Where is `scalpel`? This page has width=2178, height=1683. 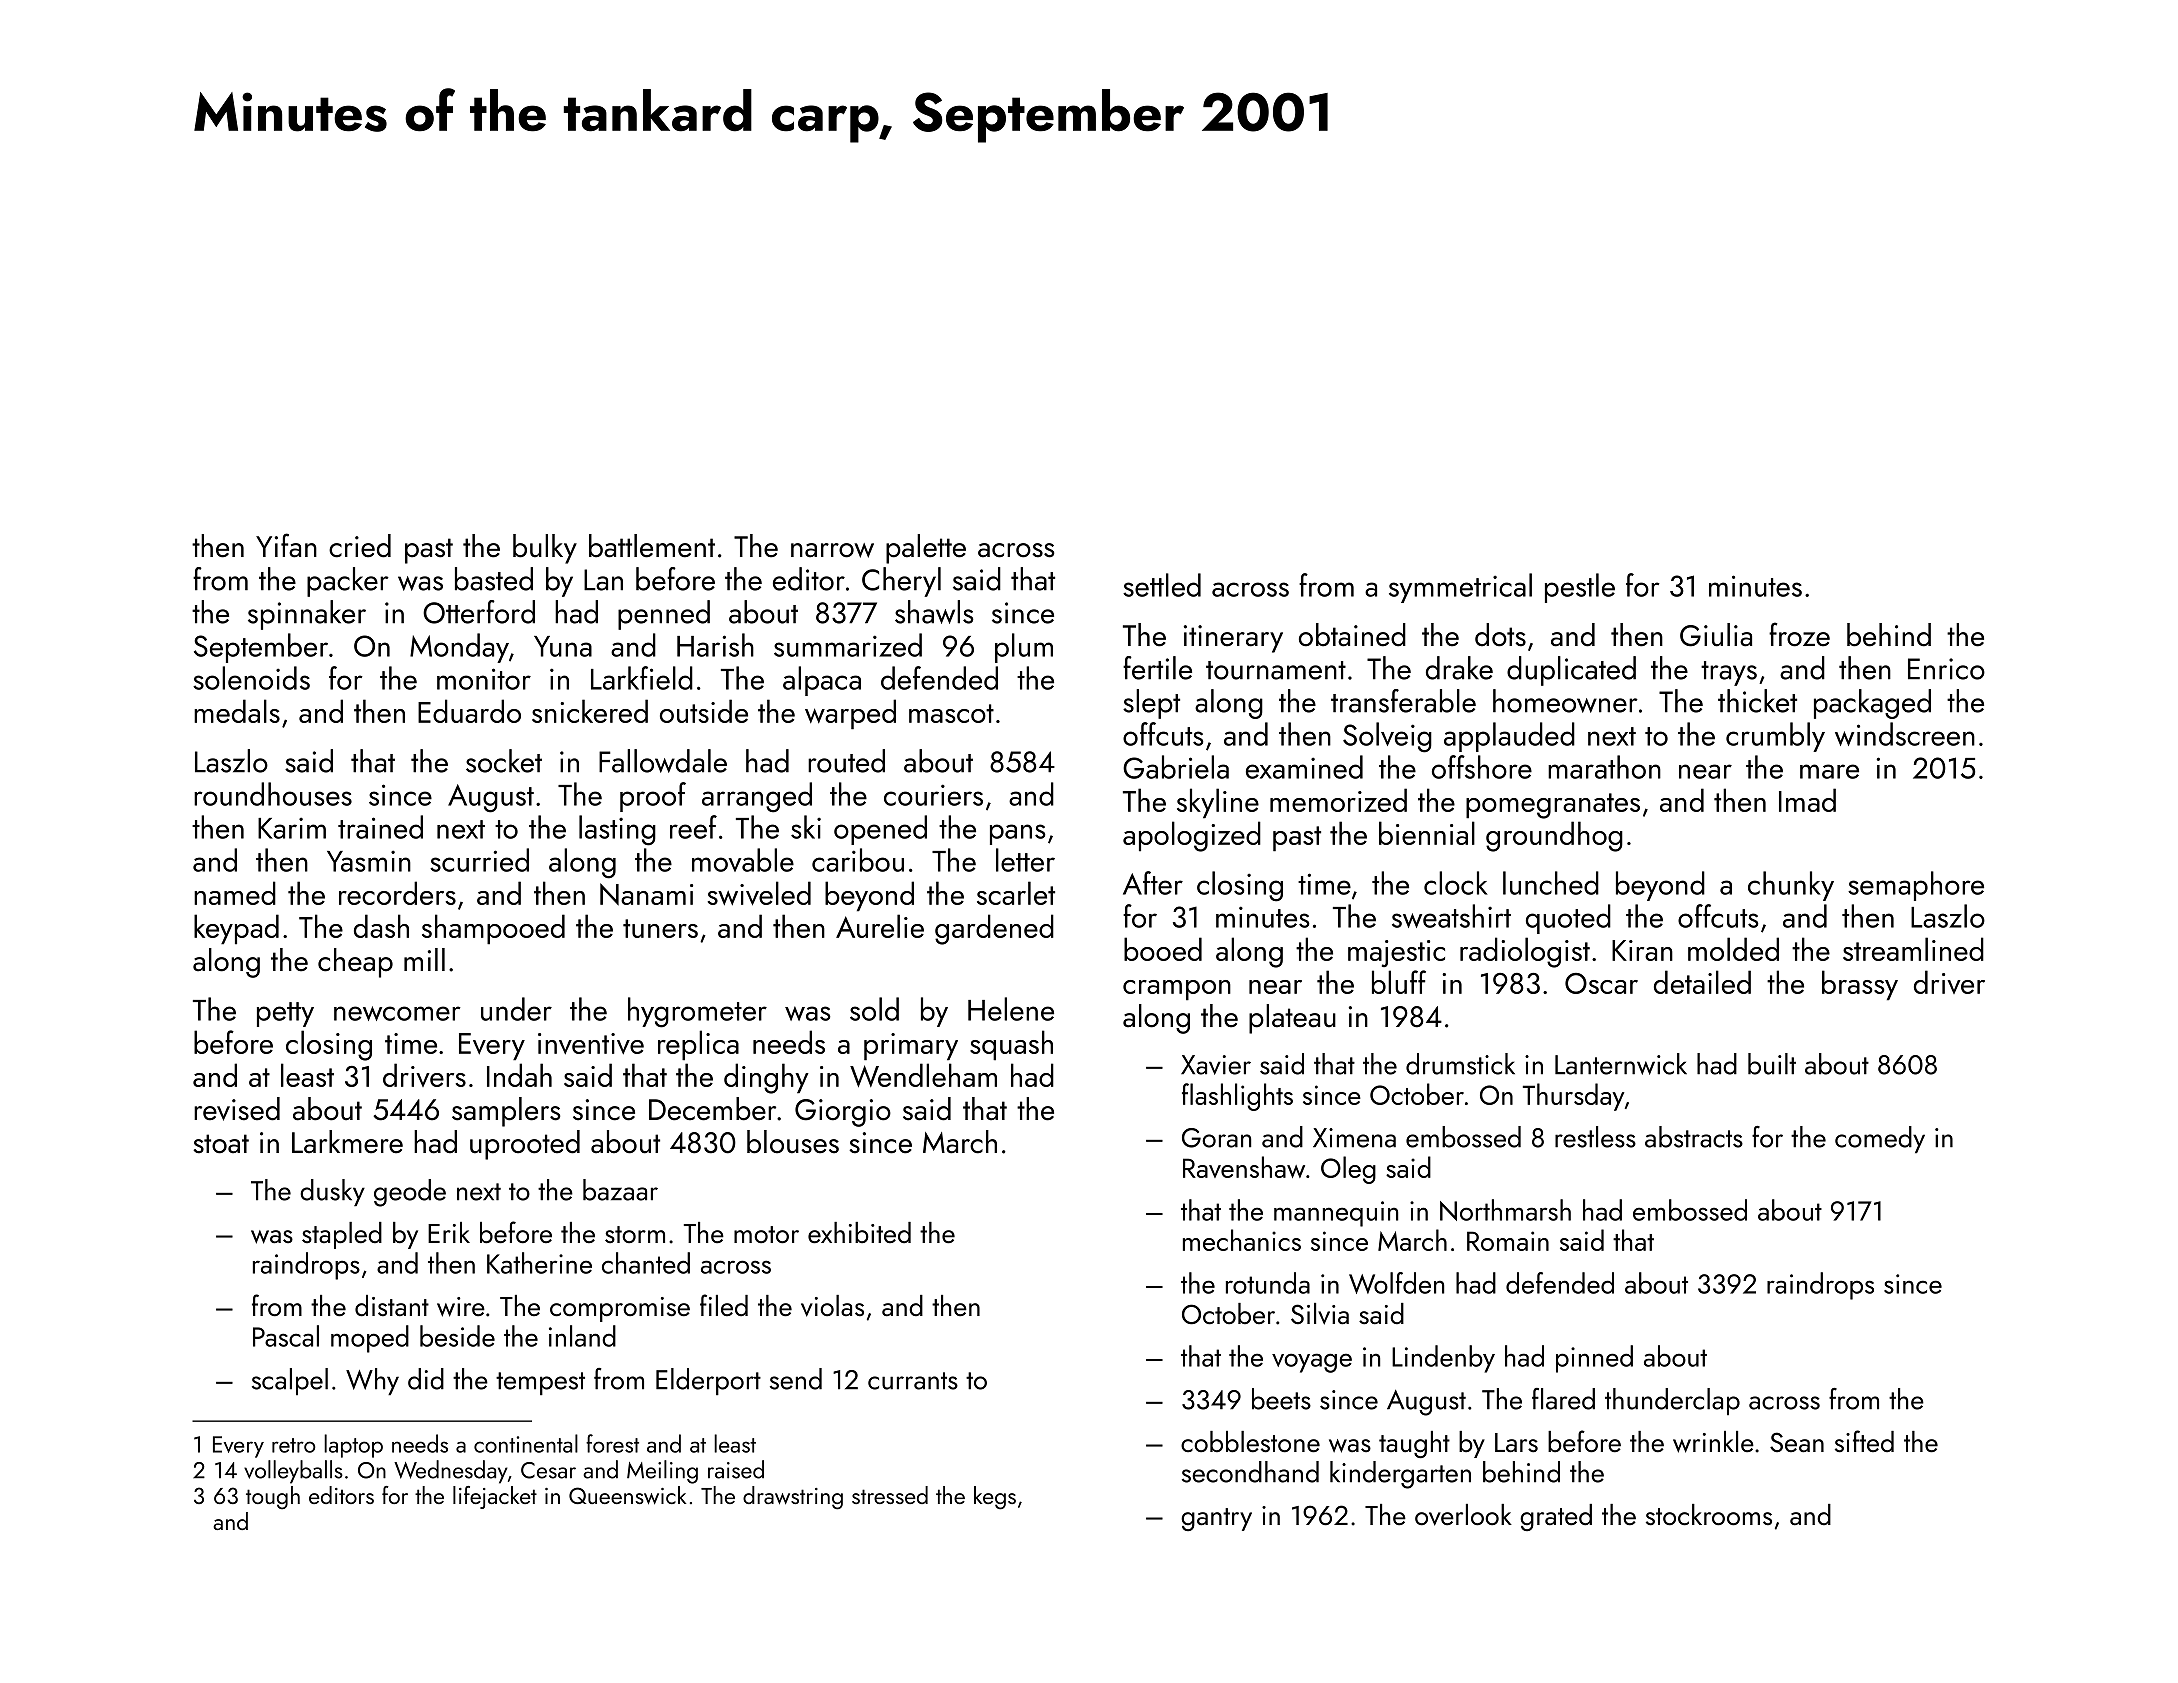
scalpel is located at coordinates (290, 1381).
